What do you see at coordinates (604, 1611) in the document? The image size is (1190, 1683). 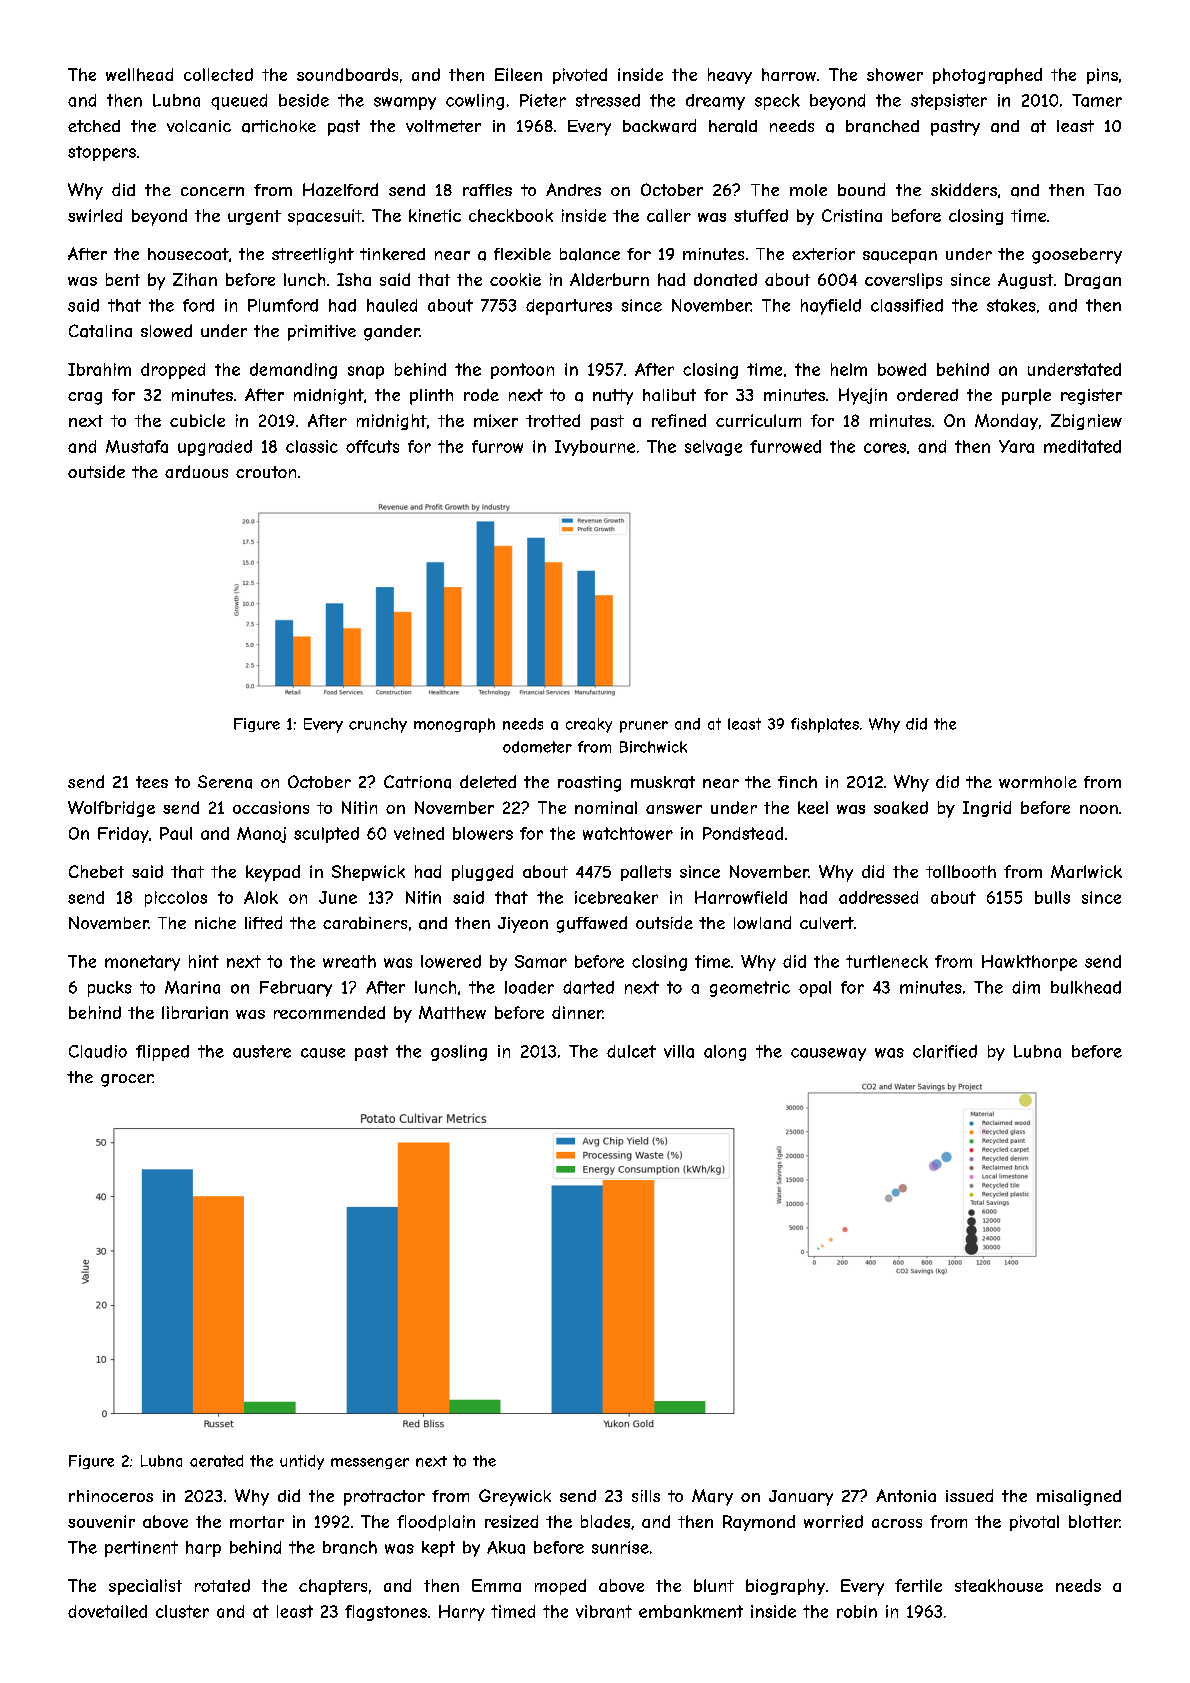 I see `vibrant` at bounding box center [604, 1611].
